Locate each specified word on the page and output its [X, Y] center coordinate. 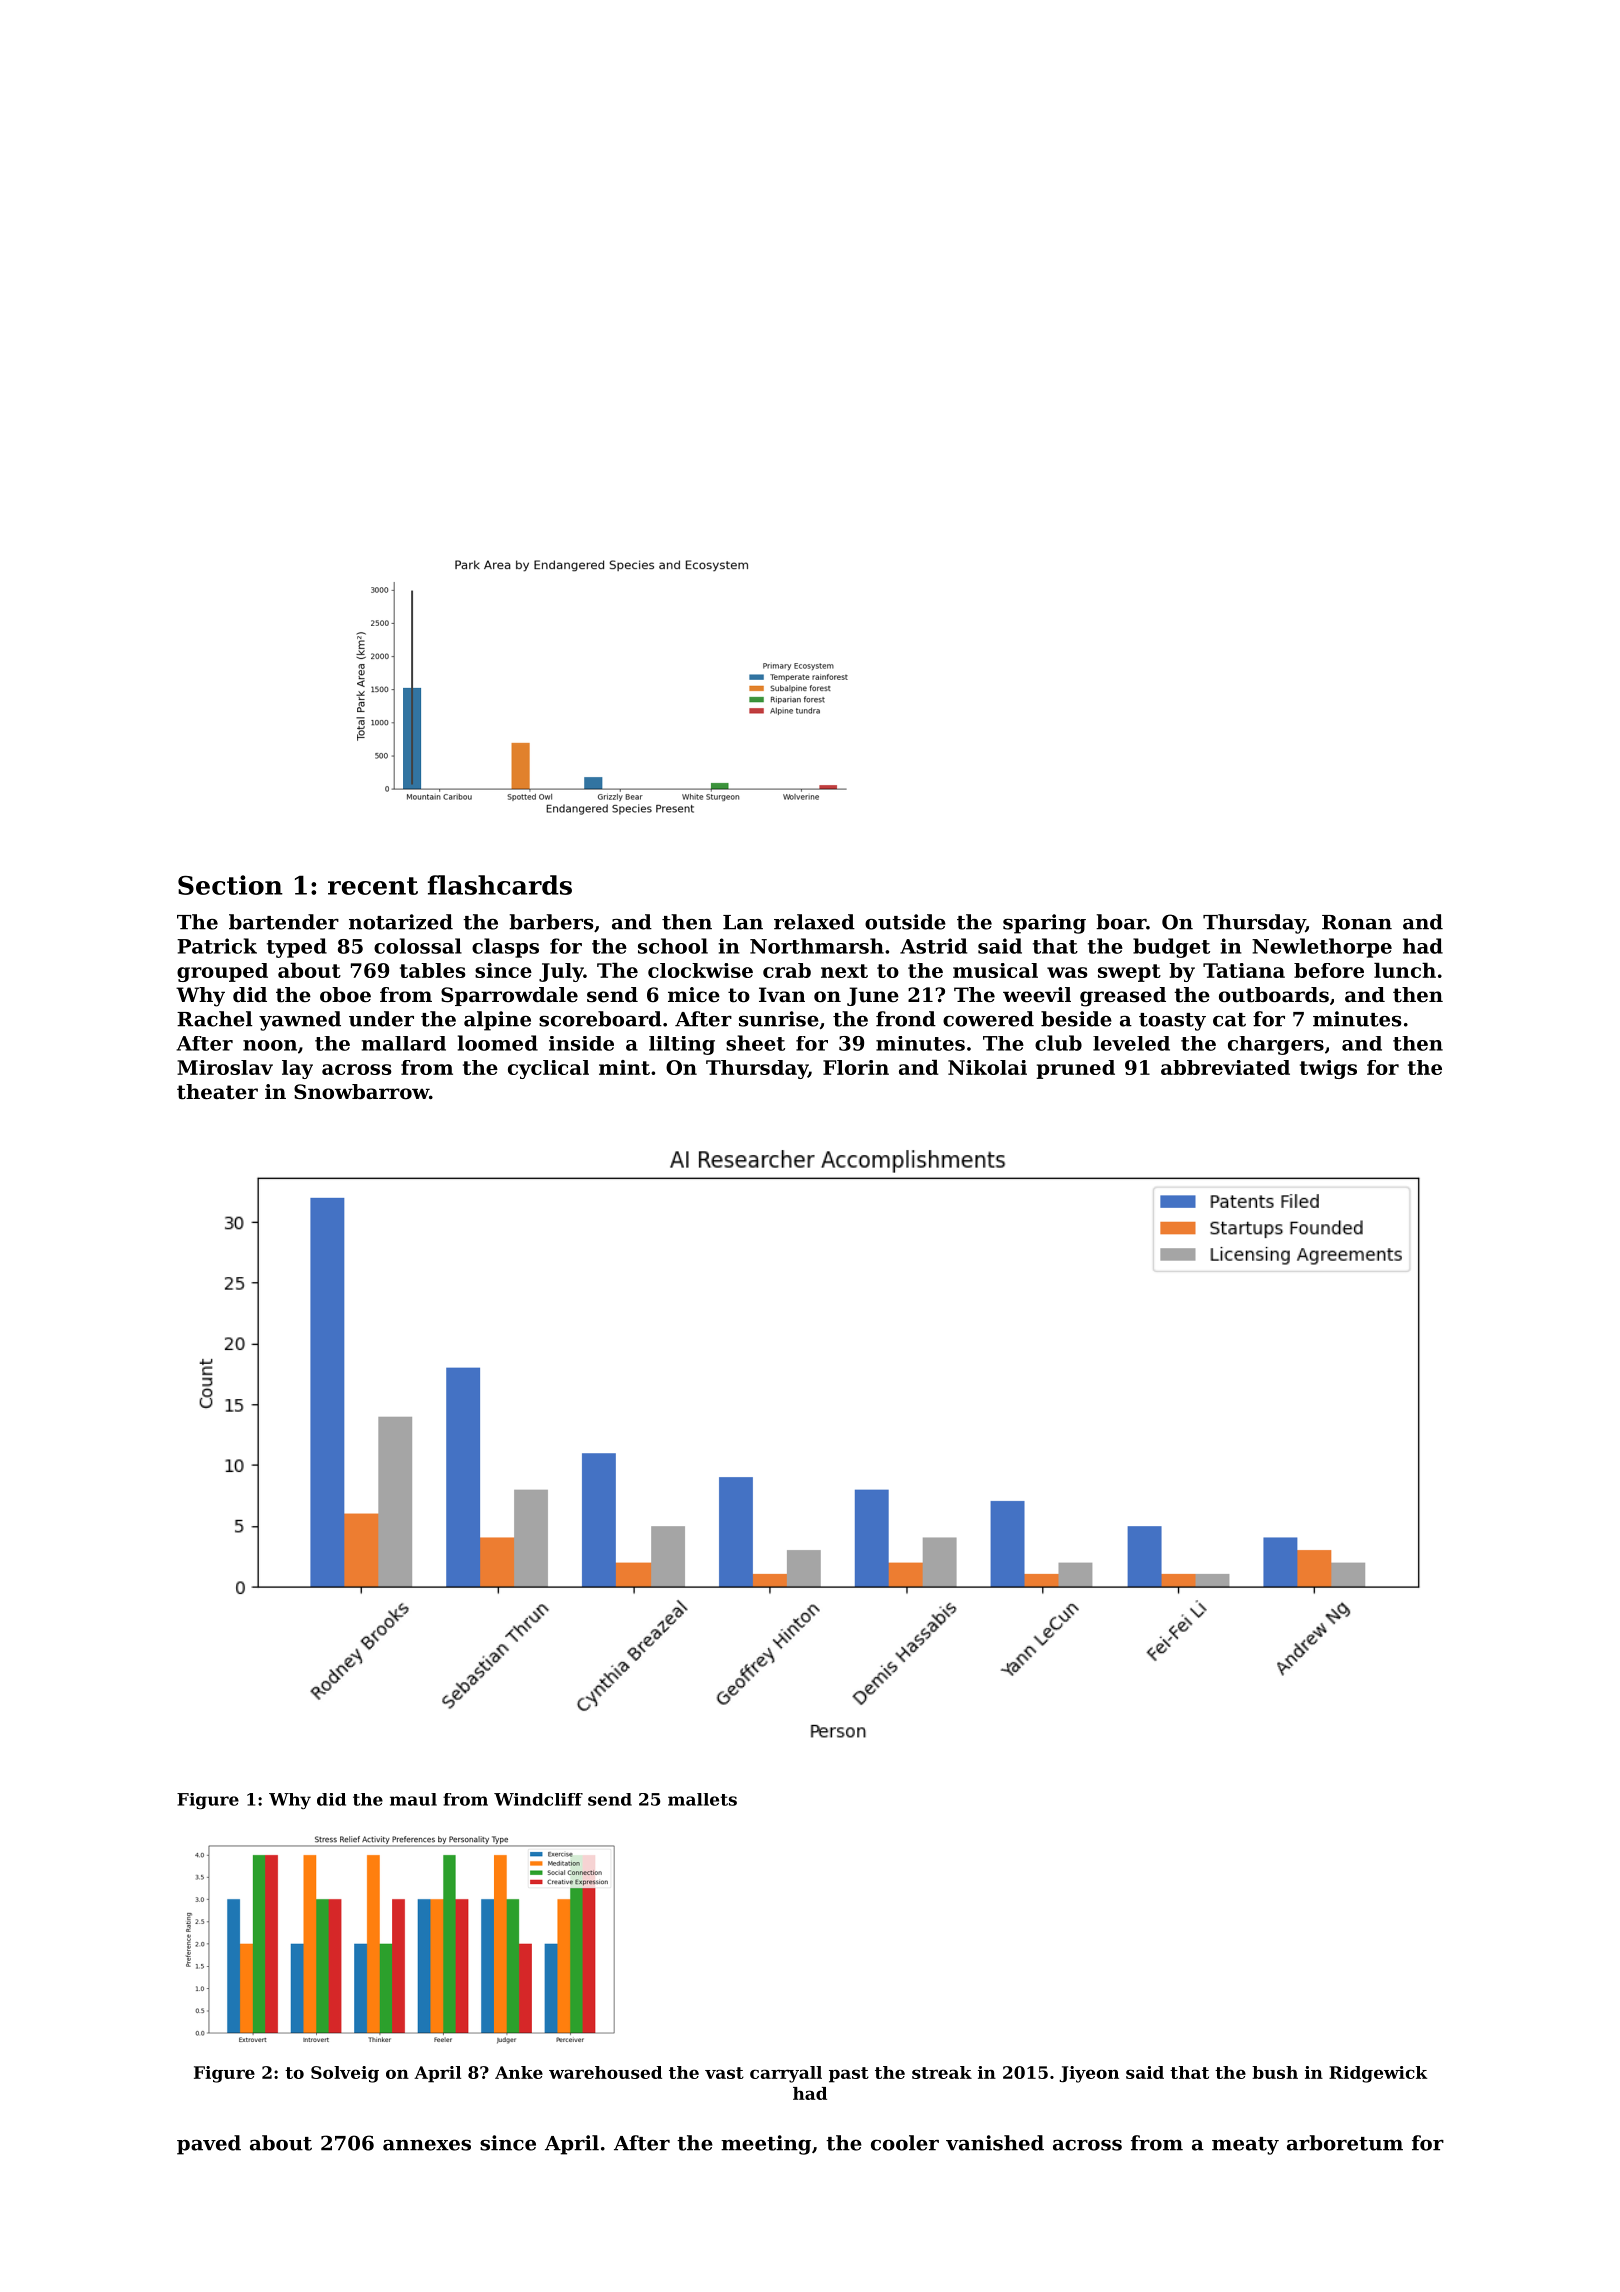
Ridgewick [1378, 2074]
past [849, 2075]
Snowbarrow [361, 1092]
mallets [702, 1799]
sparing [1044, 924]
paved [209, 2145]
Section [230, 885]
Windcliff [538, 1799]
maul [413, 1799]
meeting [766, 2145]
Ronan [1357, 922]
